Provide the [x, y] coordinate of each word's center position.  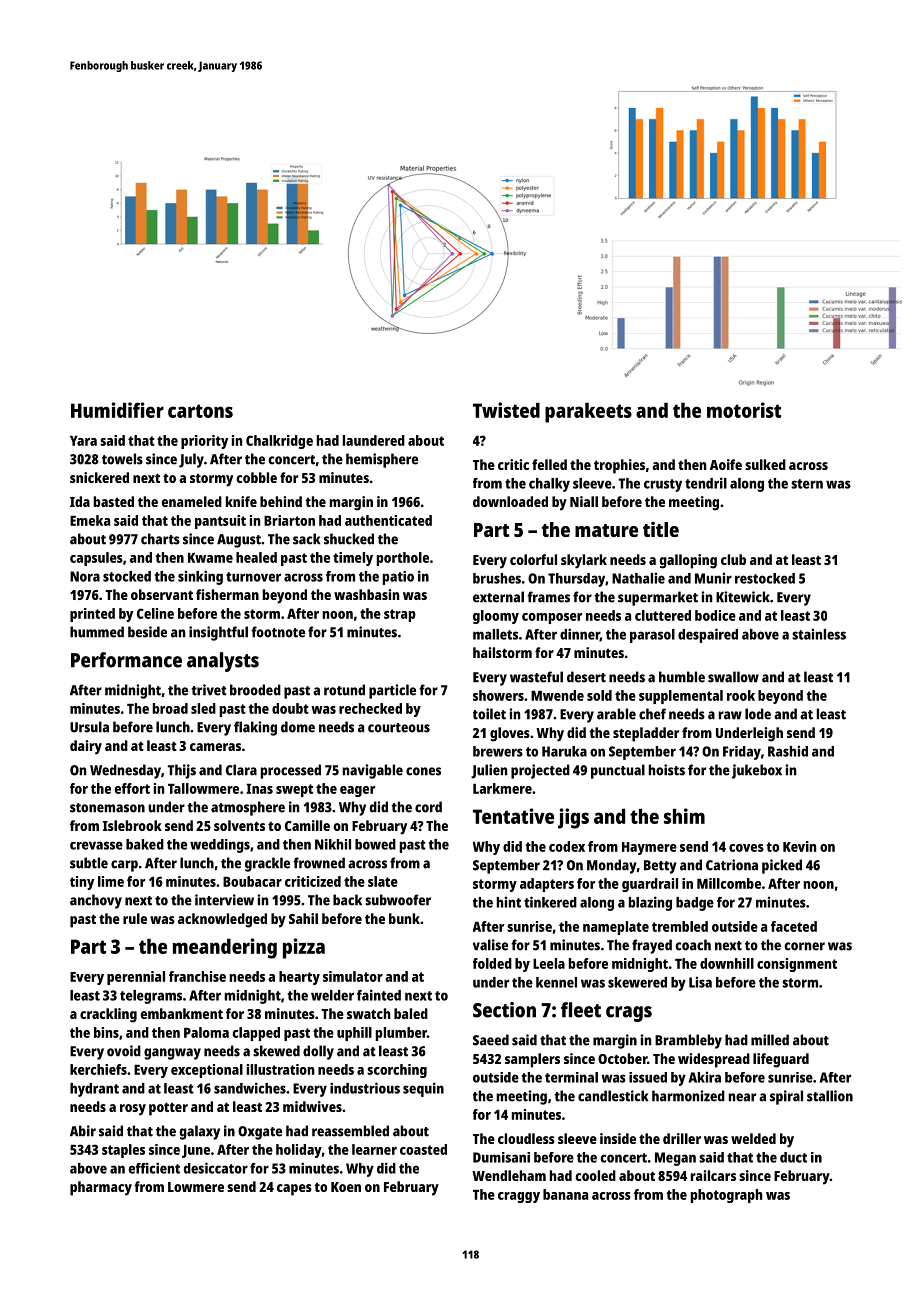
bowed [375, 844]
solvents [239, 825]
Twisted [506, 410]
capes [294, 1190]
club [733, 559]
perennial [136, 978]
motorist [744, 410]
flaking [255, 728]
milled [770, 1040]
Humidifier [117, 410]
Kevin [799, 846]
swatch [368, 1013]
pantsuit [220, 522]
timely [353, 559]
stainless [819, 634]
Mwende [557, 695]
